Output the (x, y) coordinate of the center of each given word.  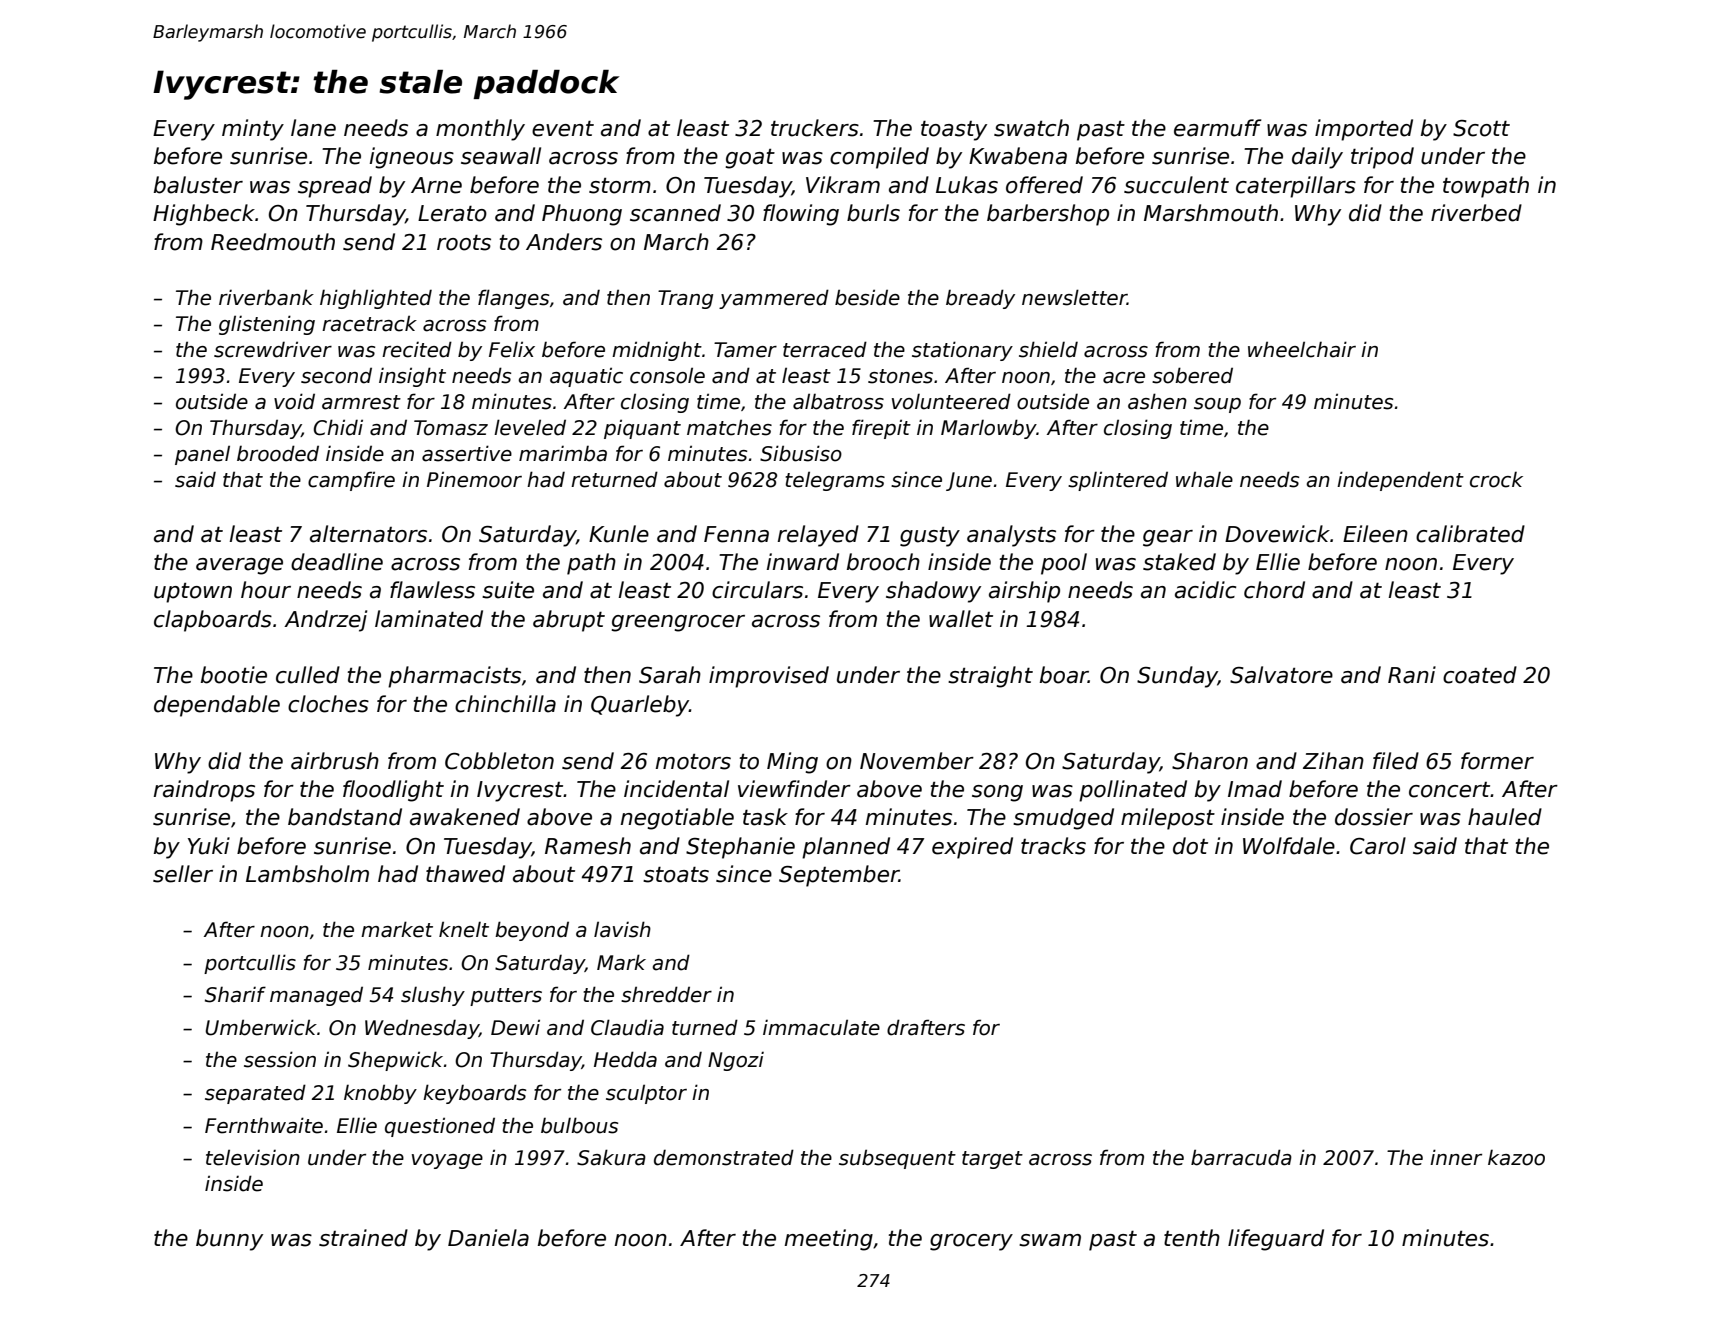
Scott (1481, 128)
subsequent (897, 1159)
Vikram (843, 185)
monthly (480, 130)
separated (255, 1094)
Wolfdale (1289, 846)
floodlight (393, 791)
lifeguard (1276, 1240)
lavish (622, 929)
